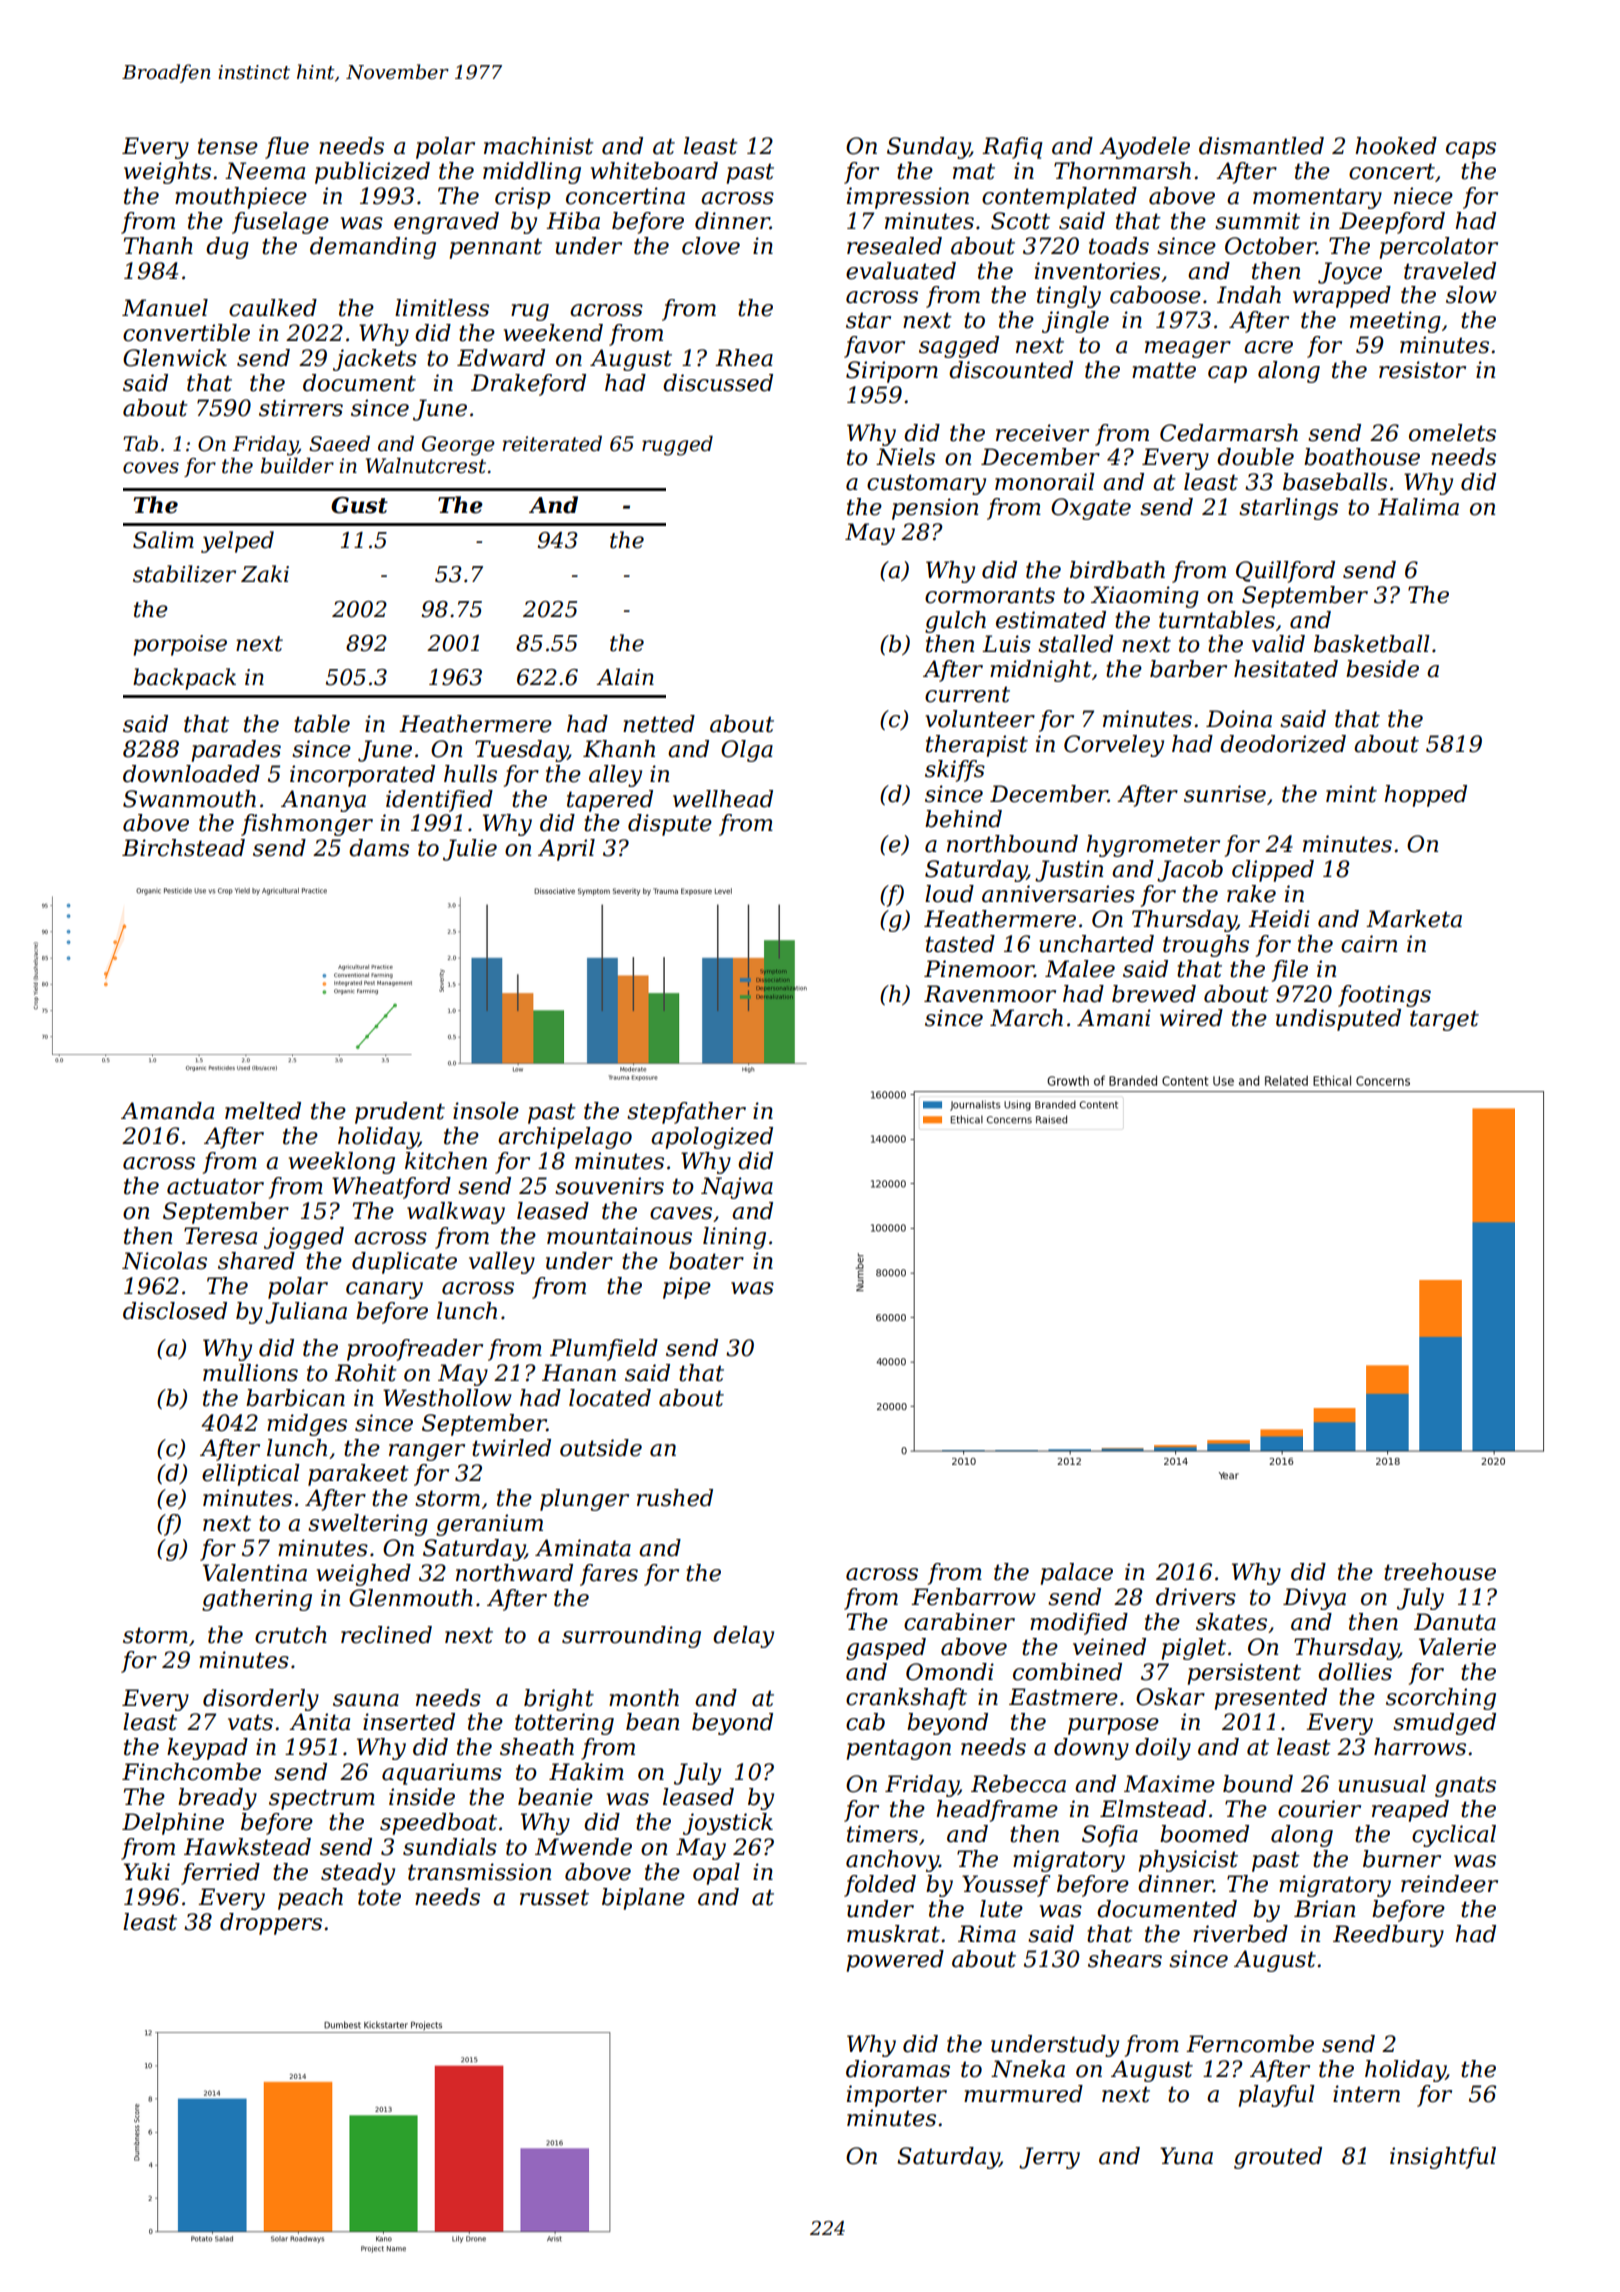  What do you see at coordinates (265, 574) in the page?
I see `Zaki` at bounding box center [265, 574].
